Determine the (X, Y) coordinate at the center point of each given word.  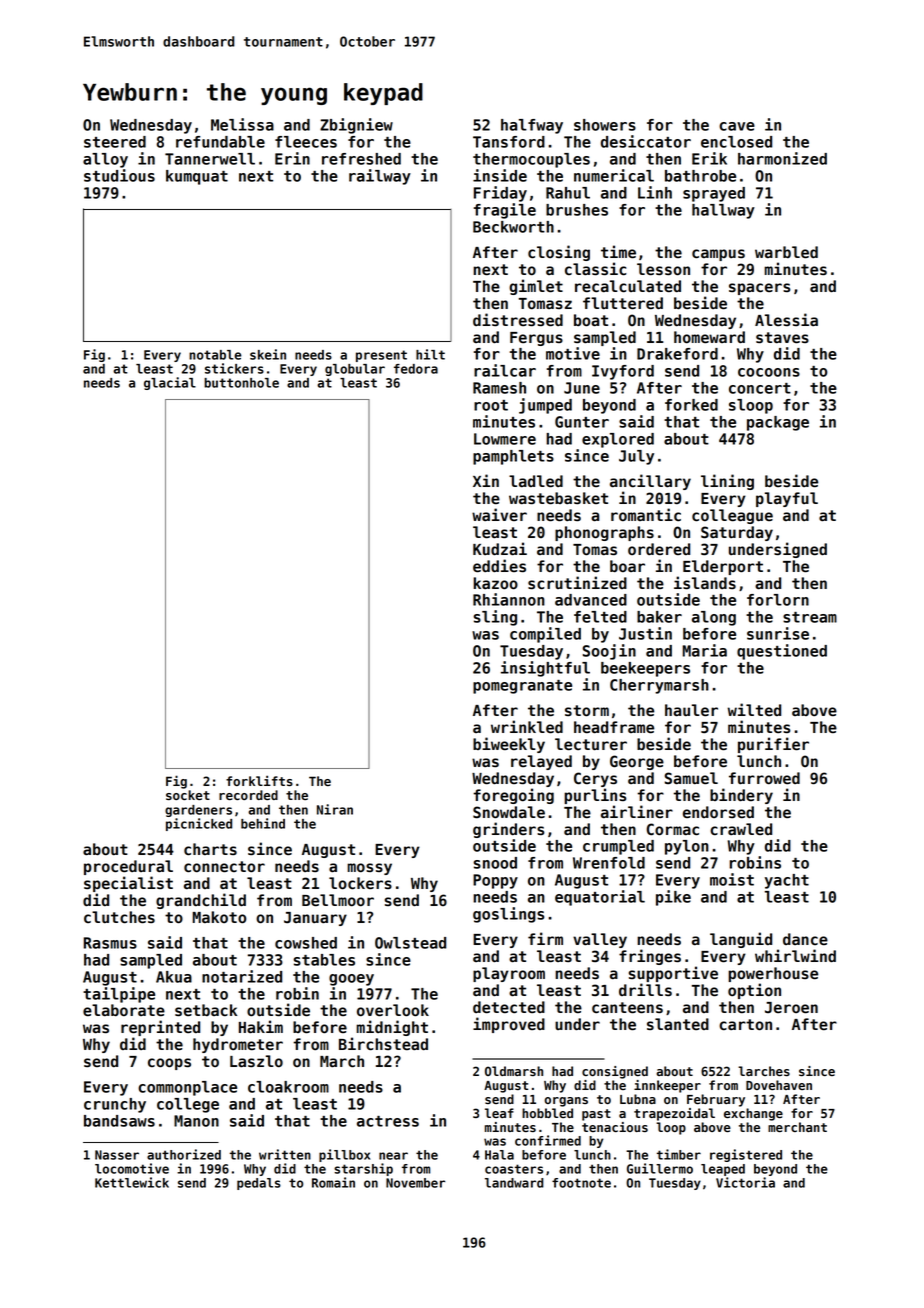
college (188, 1105)
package (778, 423)
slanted (678, 1024)
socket (188, 795)
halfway (532, 126)
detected (509, 1007)
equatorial (600, 898)
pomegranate (522, 687)
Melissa (242, 124)
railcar (505, 370)
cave (737, 126)
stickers (234, 368)
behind (263, 823)
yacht (787, 881)
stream (810, 617)
